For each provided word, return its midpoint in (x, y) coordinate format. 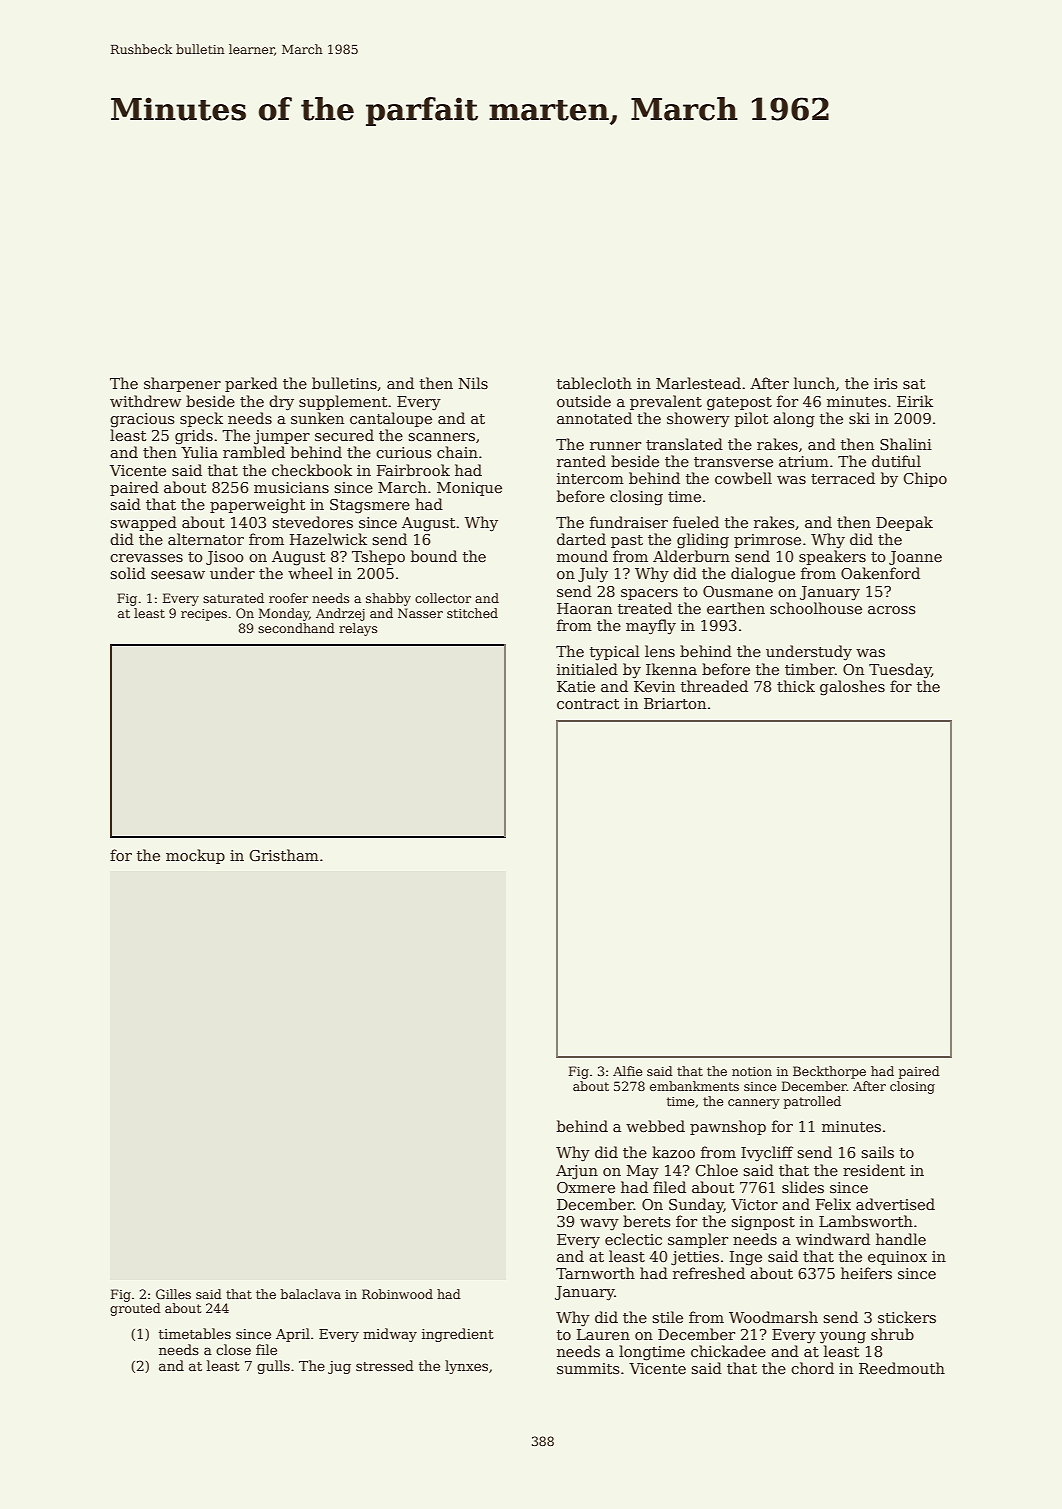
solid (128, 573)
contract (588, 704)
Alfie (627, 1071)
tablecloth (594, 383)
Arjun (577, 1172)
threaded (714, 686)
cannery (754, 1104)
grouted (135, 1309)
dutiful (896, 461)
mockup (195, 856)
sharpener (182, 384)
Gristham (284, 855)
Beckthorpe (829, 1072)
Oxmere (586, 1187)
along (794, 420)
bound (434, 556)
